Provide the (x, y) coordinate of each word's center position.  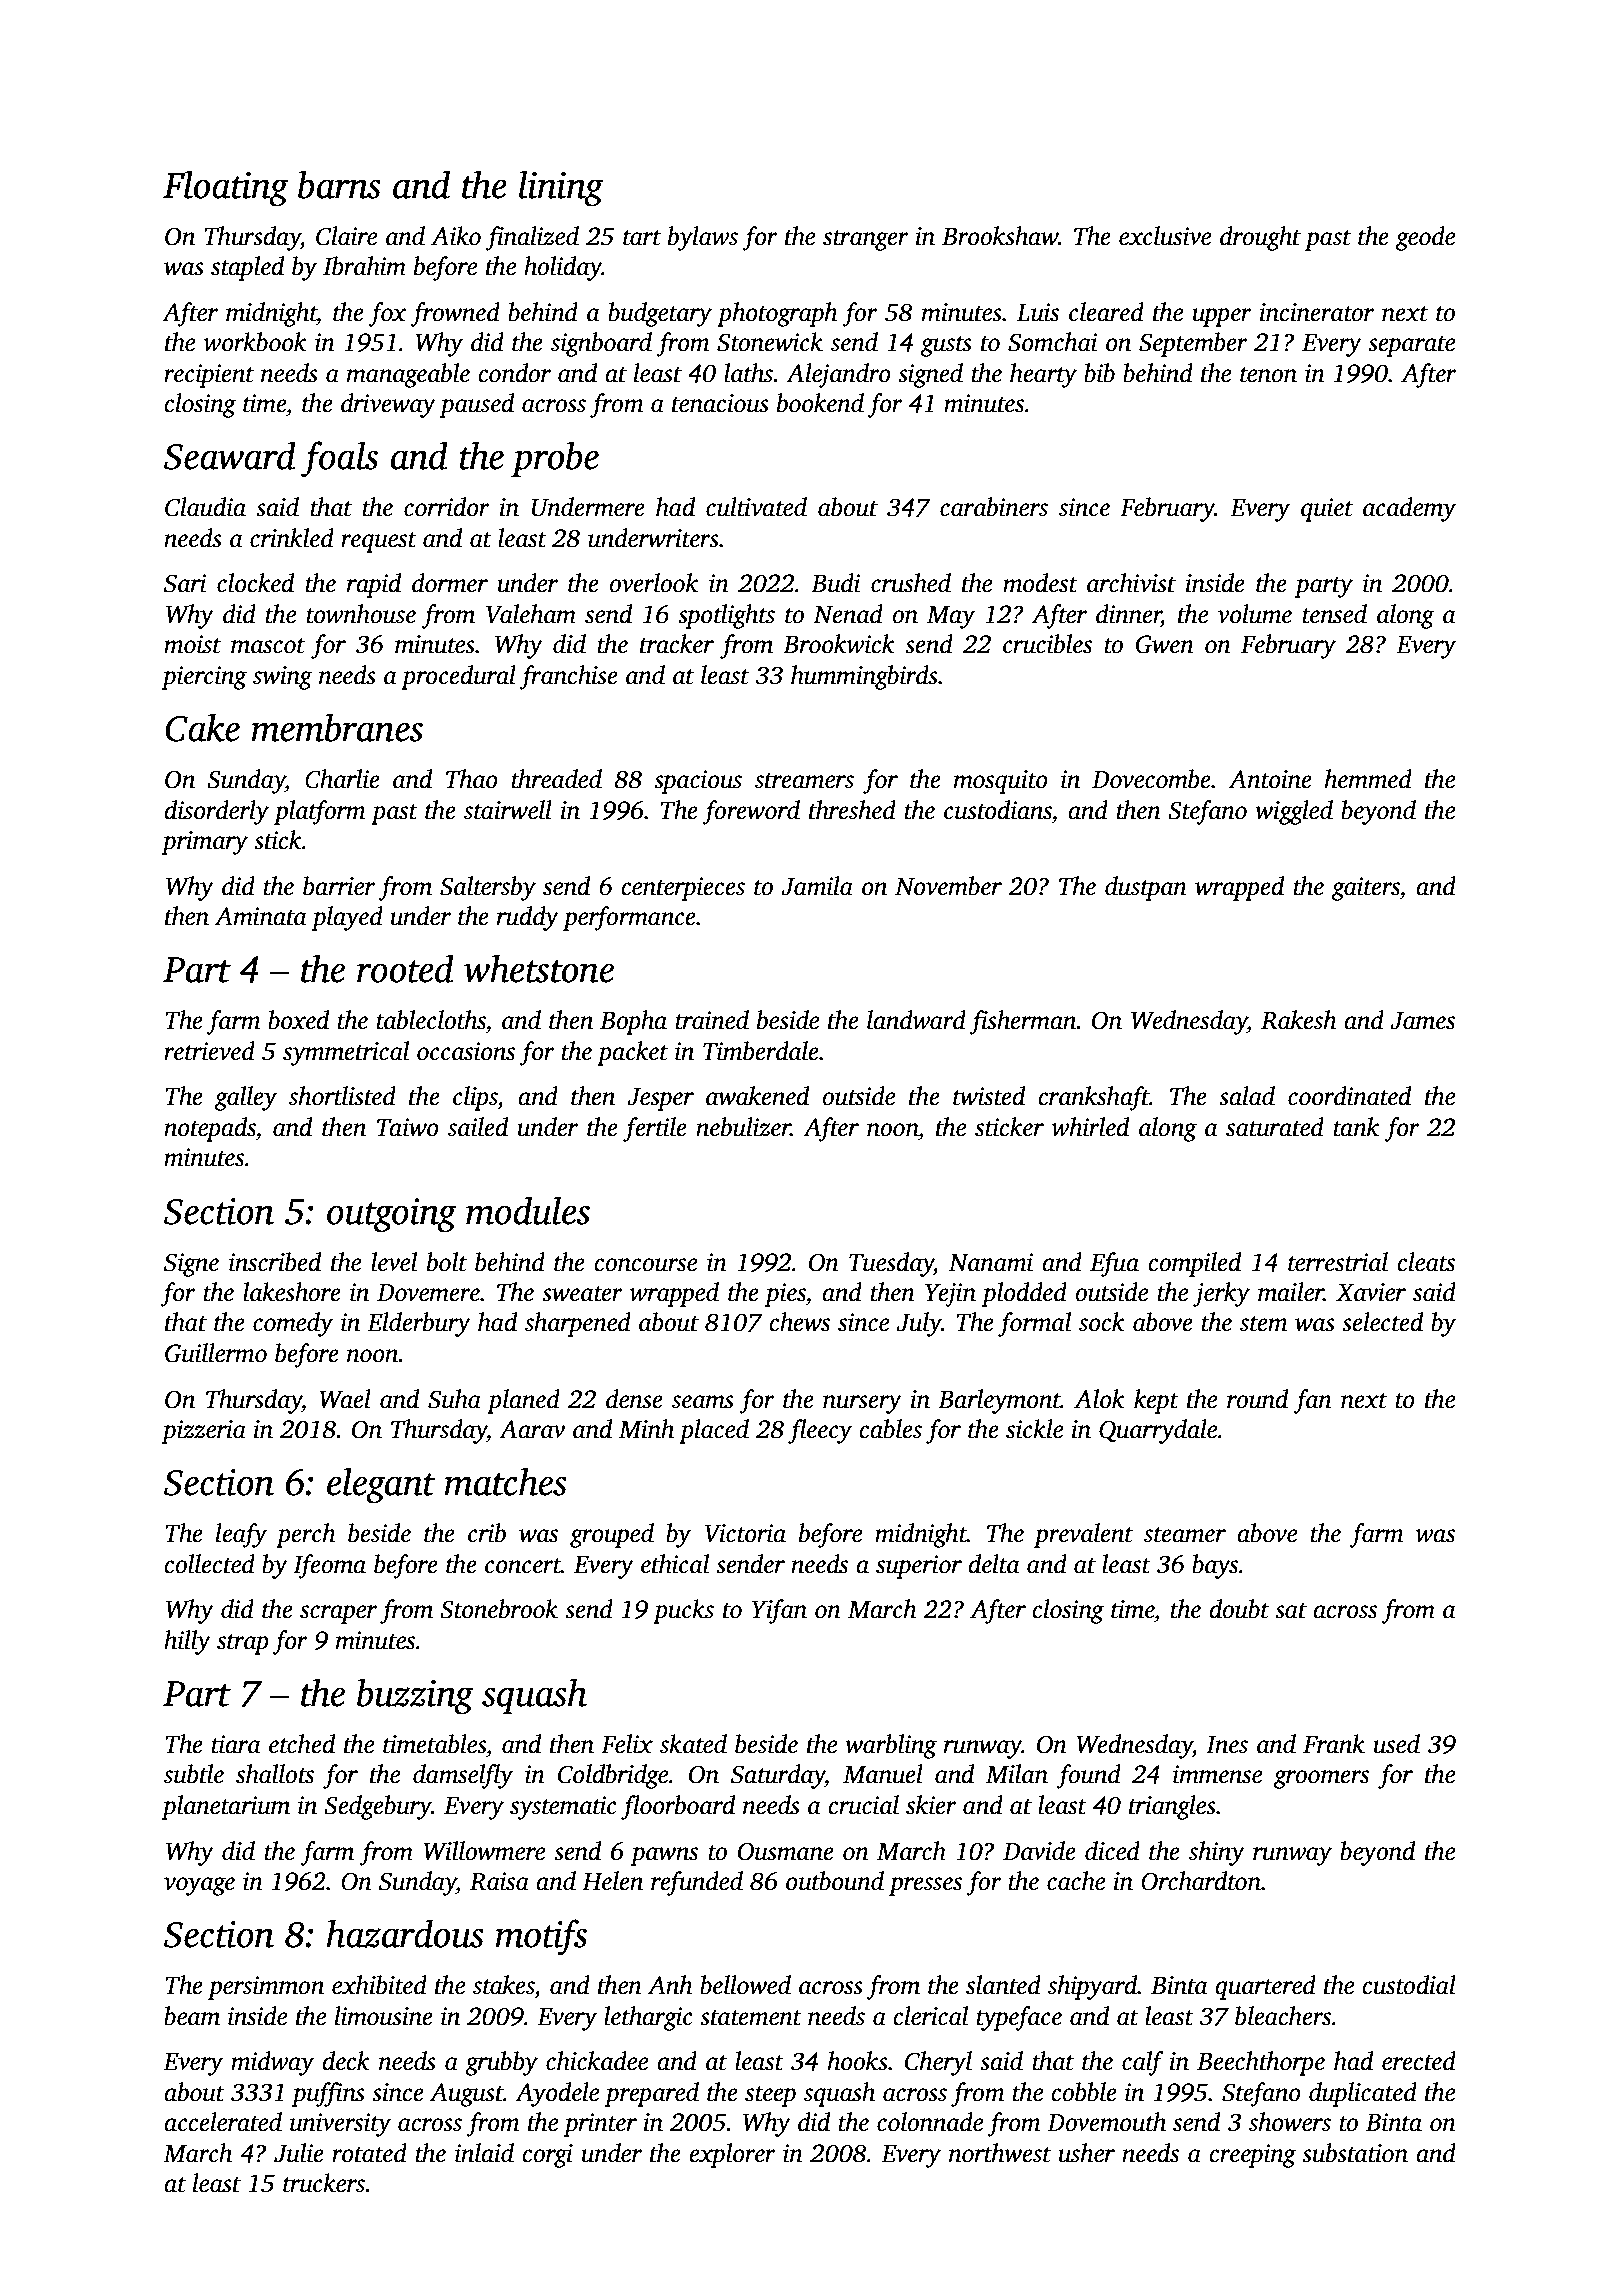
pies (785, 1295)
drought (1260, 238)
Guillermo (216, 1353)
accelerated (223, 2122)
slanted (1003, 1985)
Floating (226, 188)
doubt (1239, 1609)
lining (561, 188)
